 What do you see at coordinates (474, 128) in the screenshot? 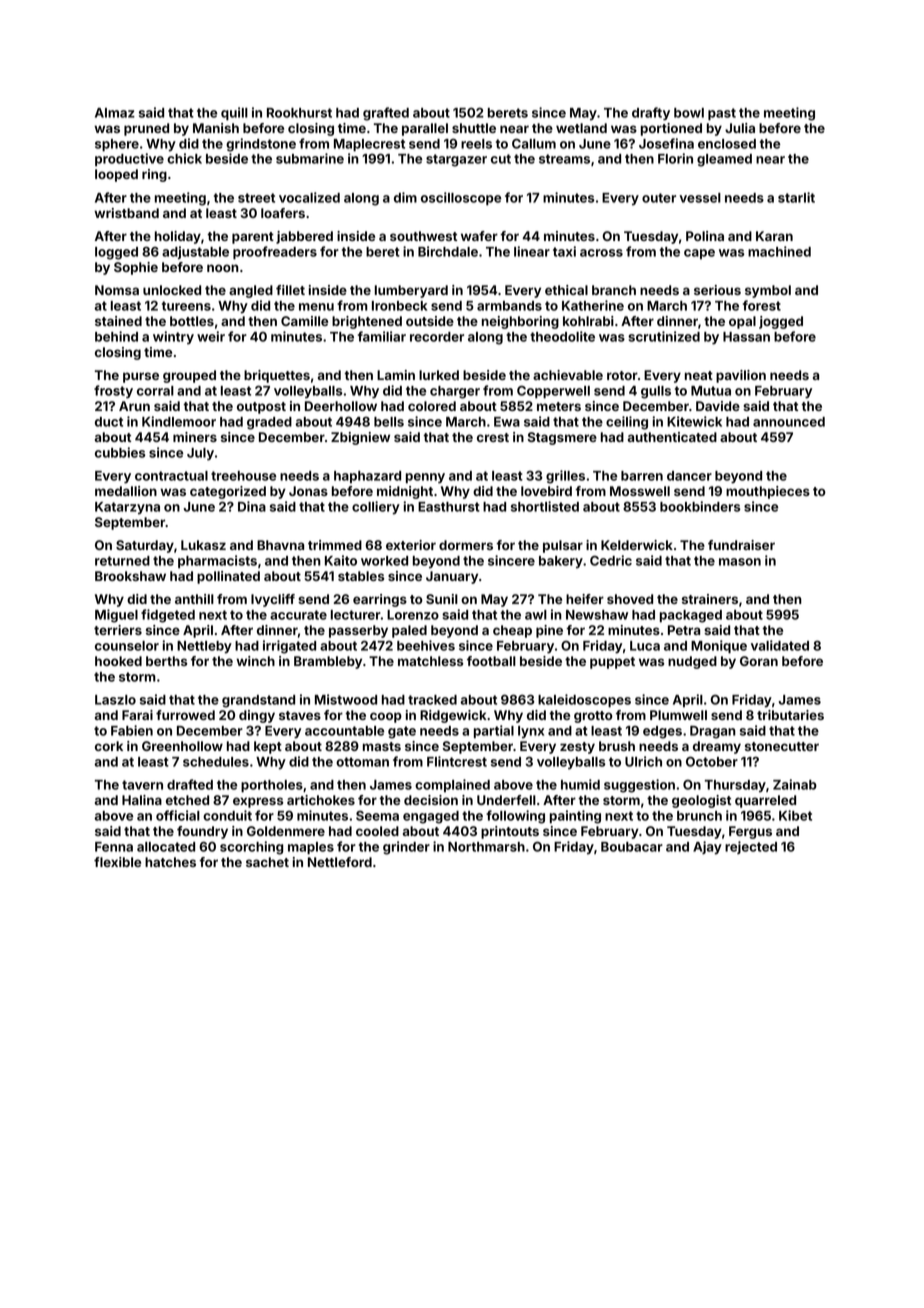
I see `shuttle` at bounding box center [474, 128].
